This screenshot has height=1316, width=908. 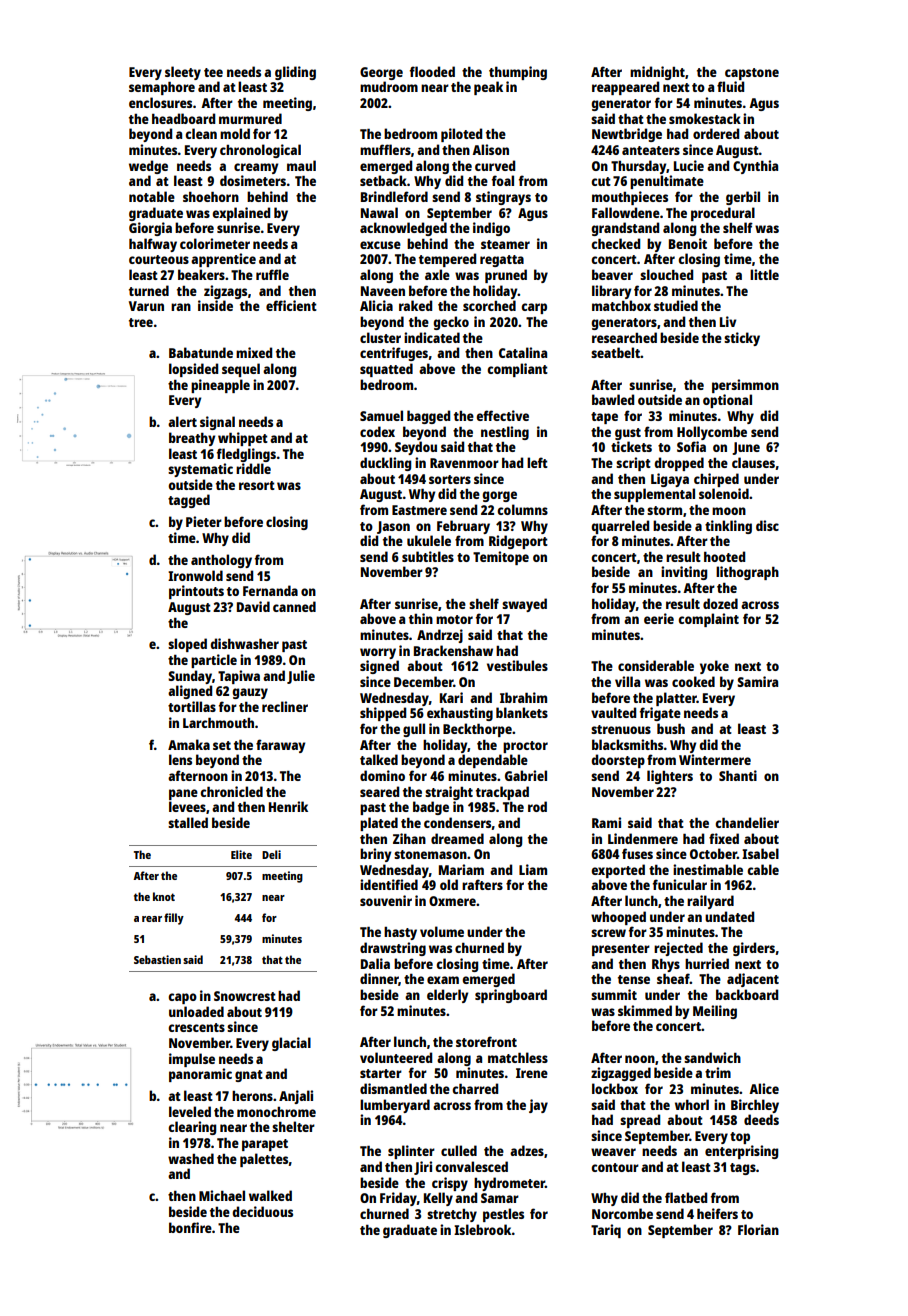 What do you see at coordinates (755, 1106) in the screenshot?
I see `Birchley` at bounding box center [755, 1106].
